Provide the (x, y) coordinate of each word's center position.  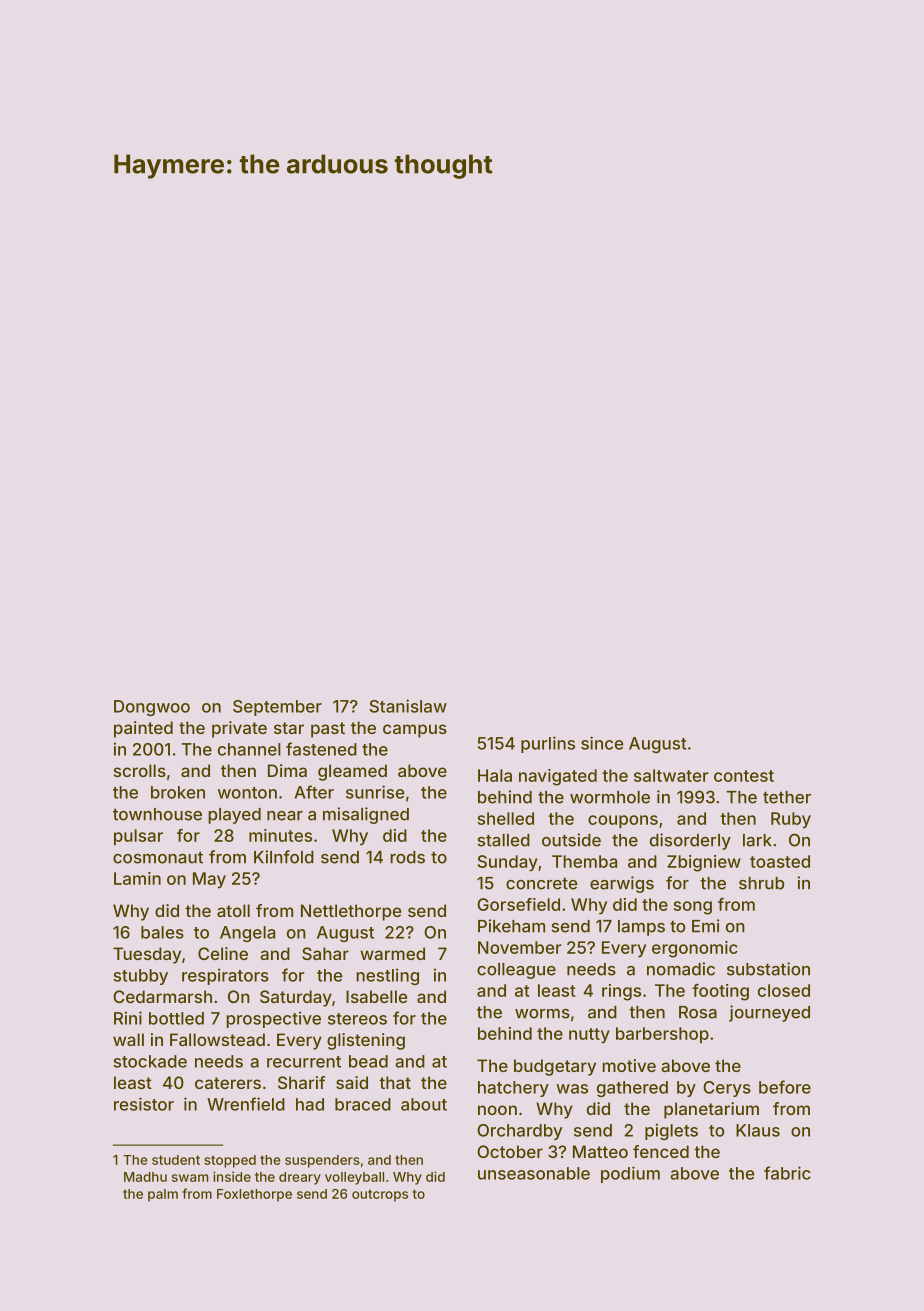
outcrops (380, 1195)
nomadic (681, 969)
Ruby (791, 820)
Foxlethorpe (254, 1195)
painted (143, 729)
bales (162, 932)
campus (415, 731)
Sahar (325, 953)
